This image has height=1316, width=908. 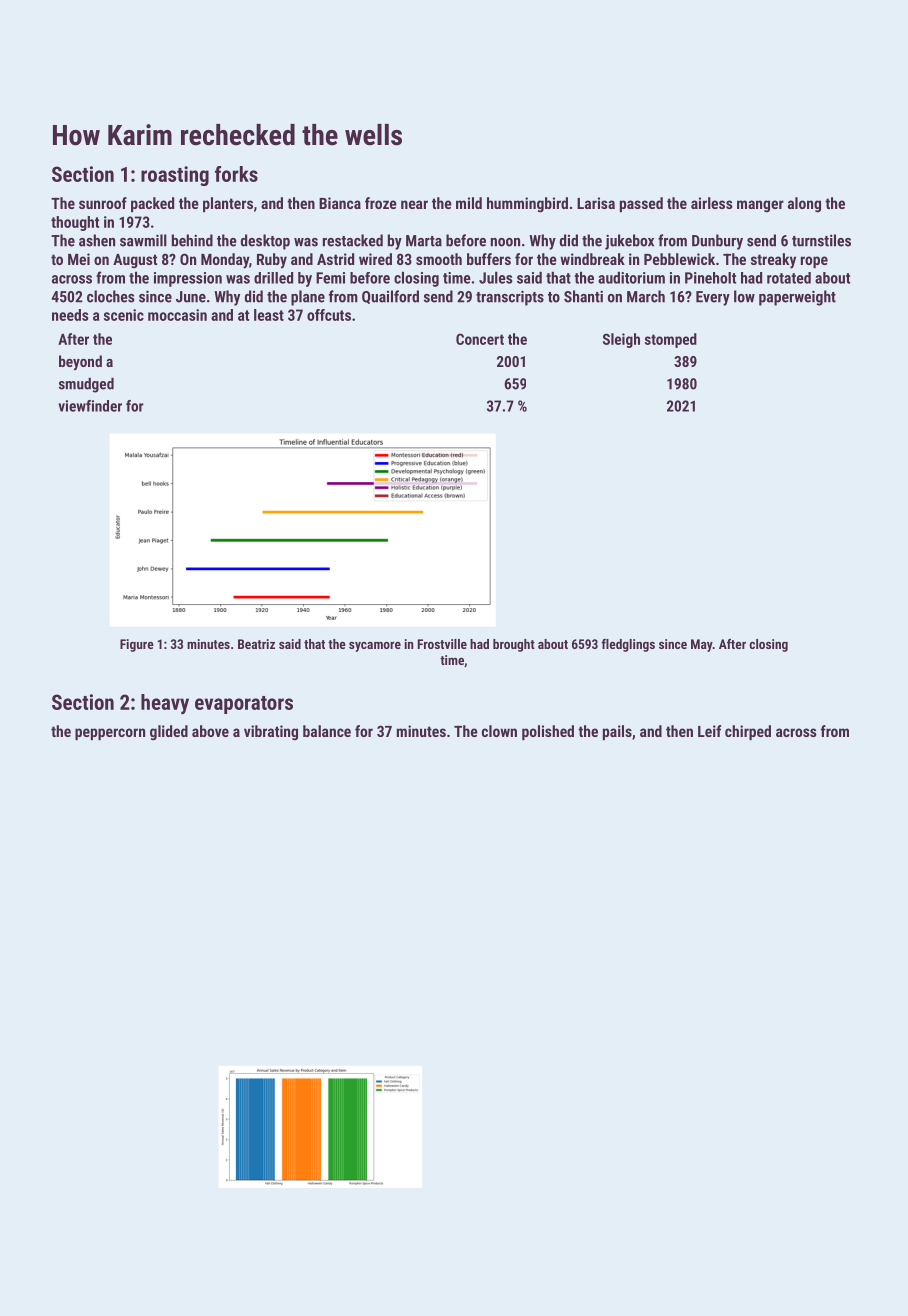 What do you see at coordinates (165, 704) in the image?
I see `heavy` at bounding box center [165, 704].
